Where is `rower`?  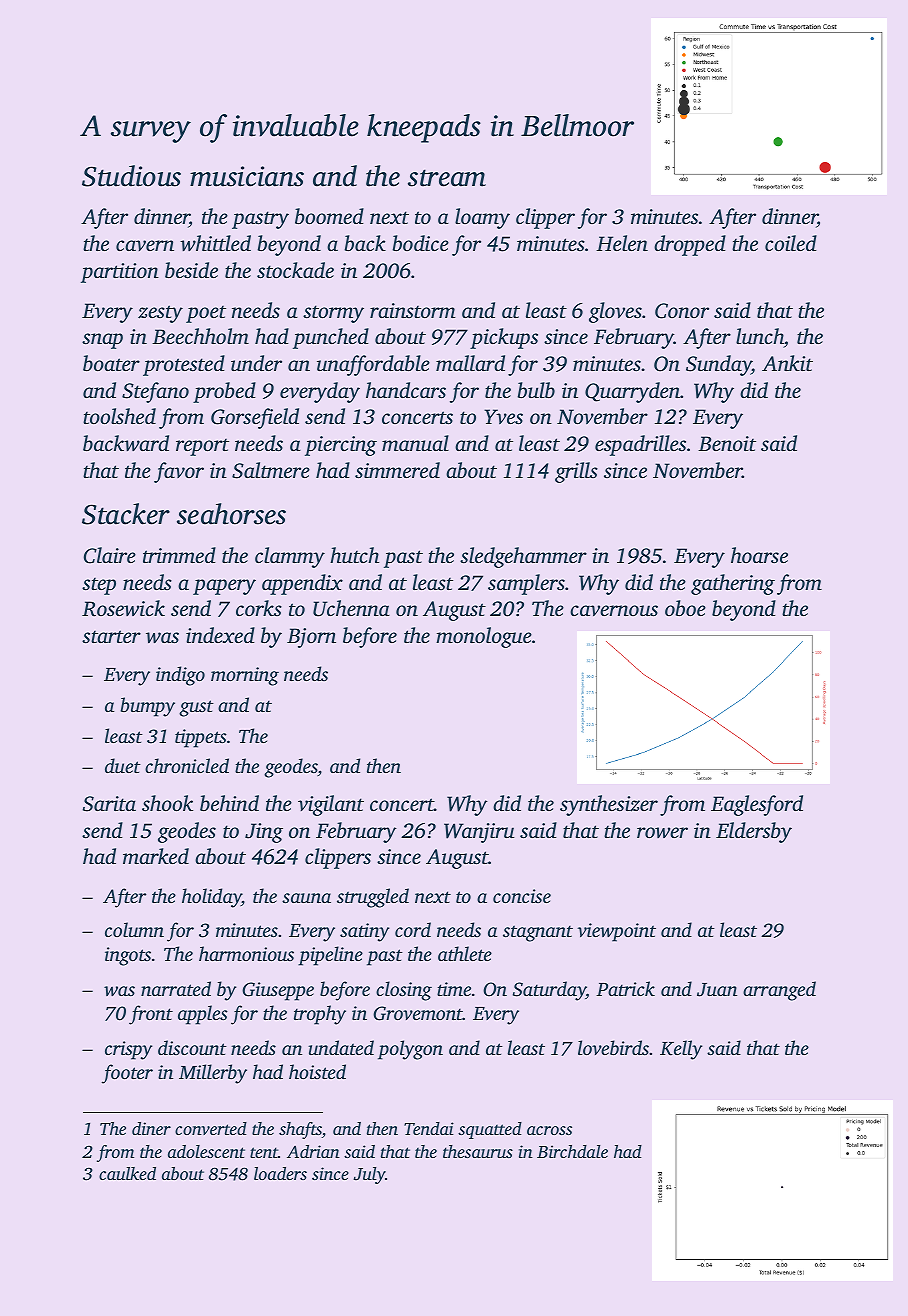 rower is located at coordinates (662, 832).
